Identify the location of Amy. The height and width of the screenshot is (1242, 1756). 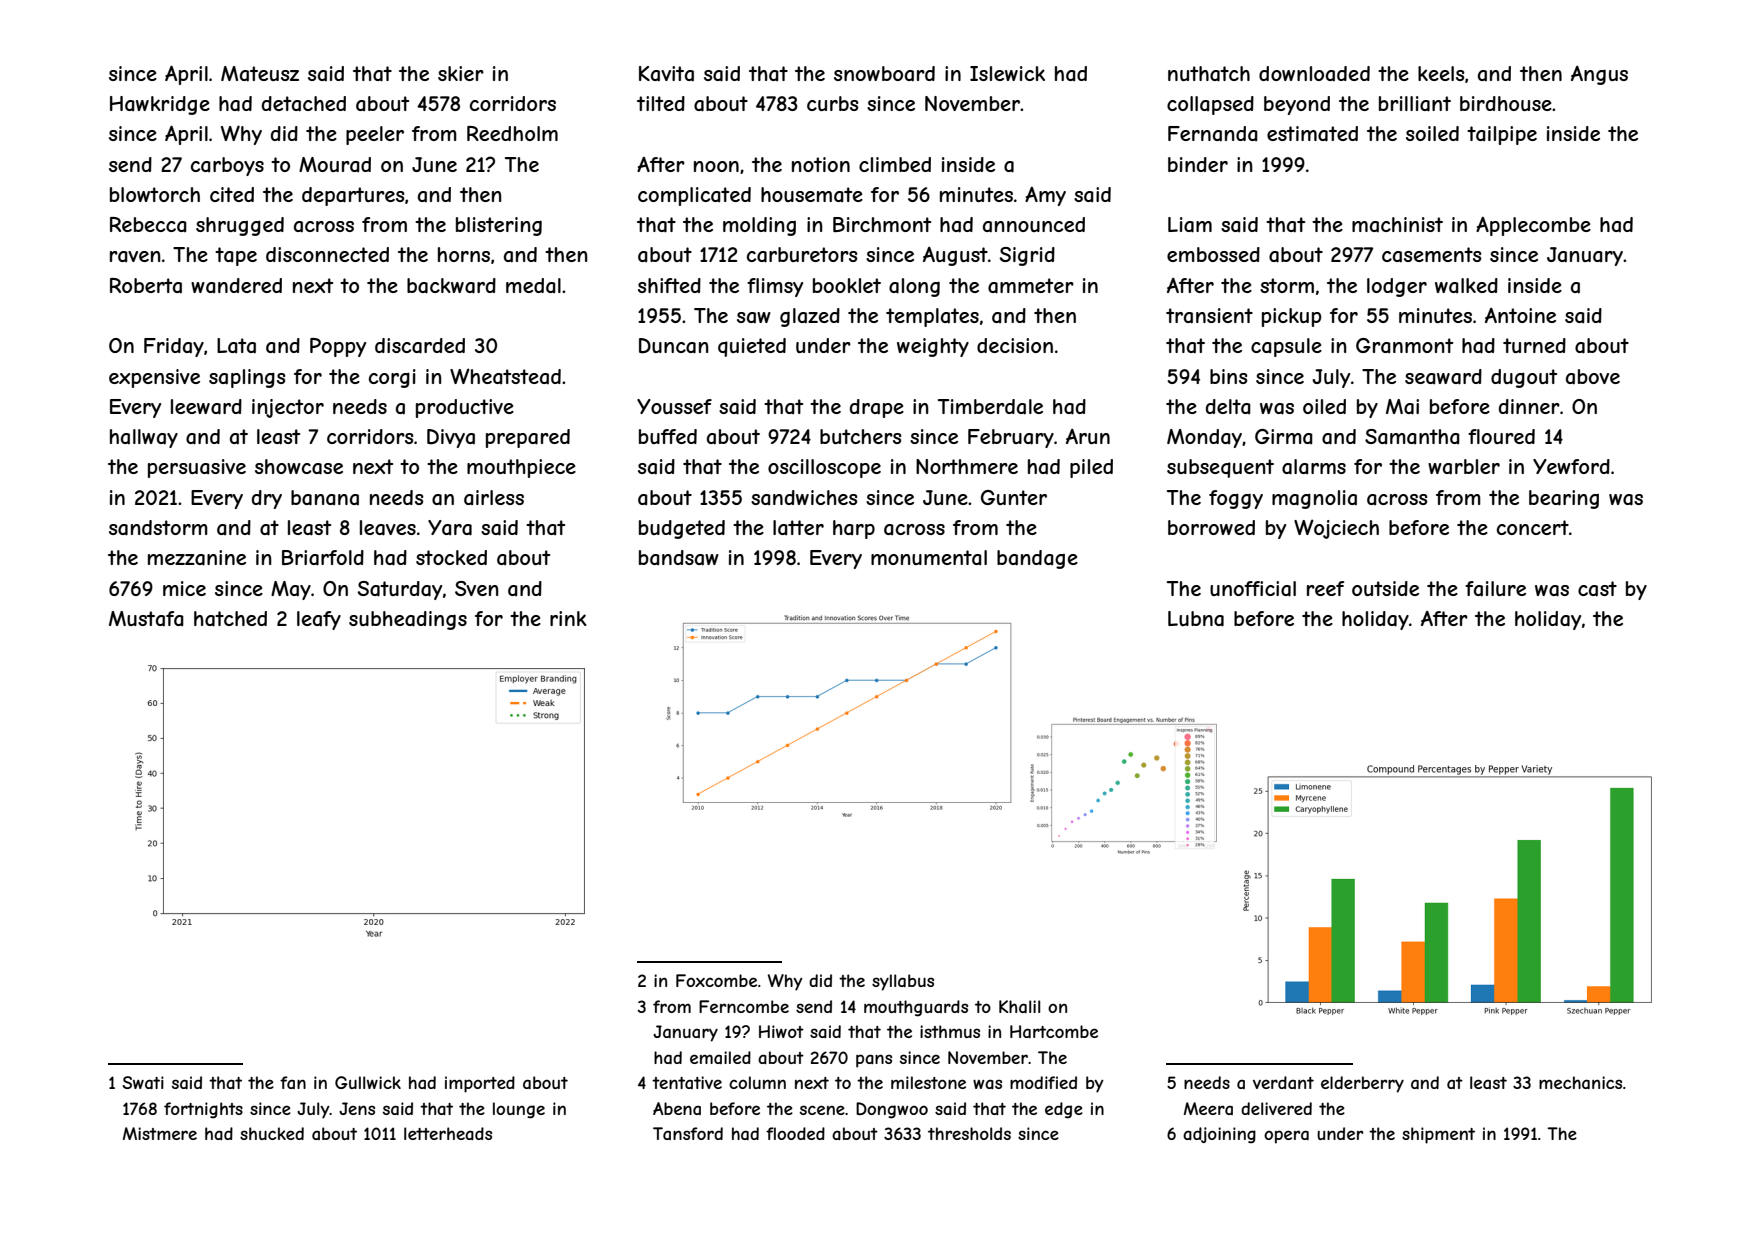
(1045, 196).
